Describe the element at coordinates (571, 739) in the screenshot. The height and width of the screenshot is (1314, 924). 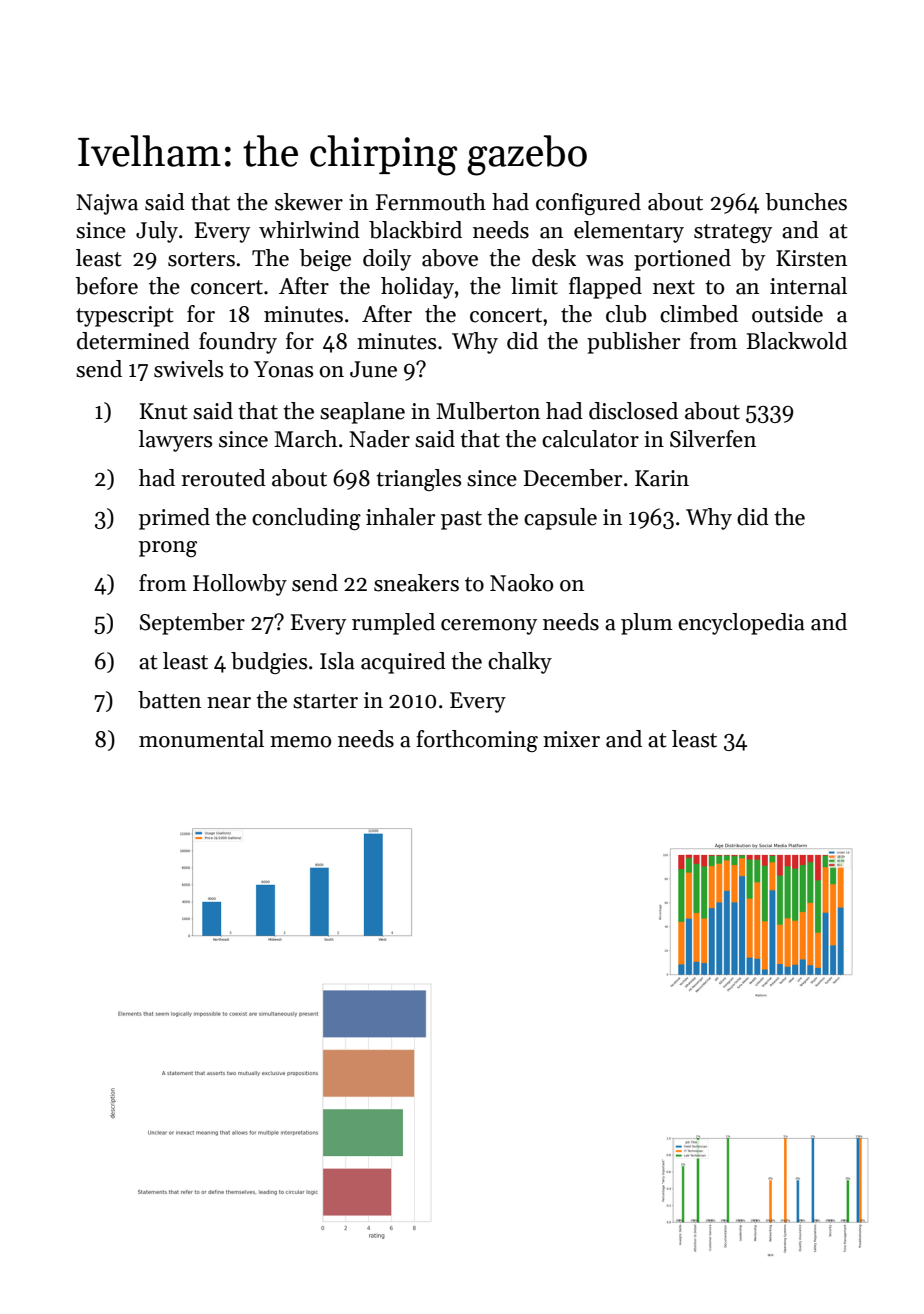
I see `mixer` at that location.
